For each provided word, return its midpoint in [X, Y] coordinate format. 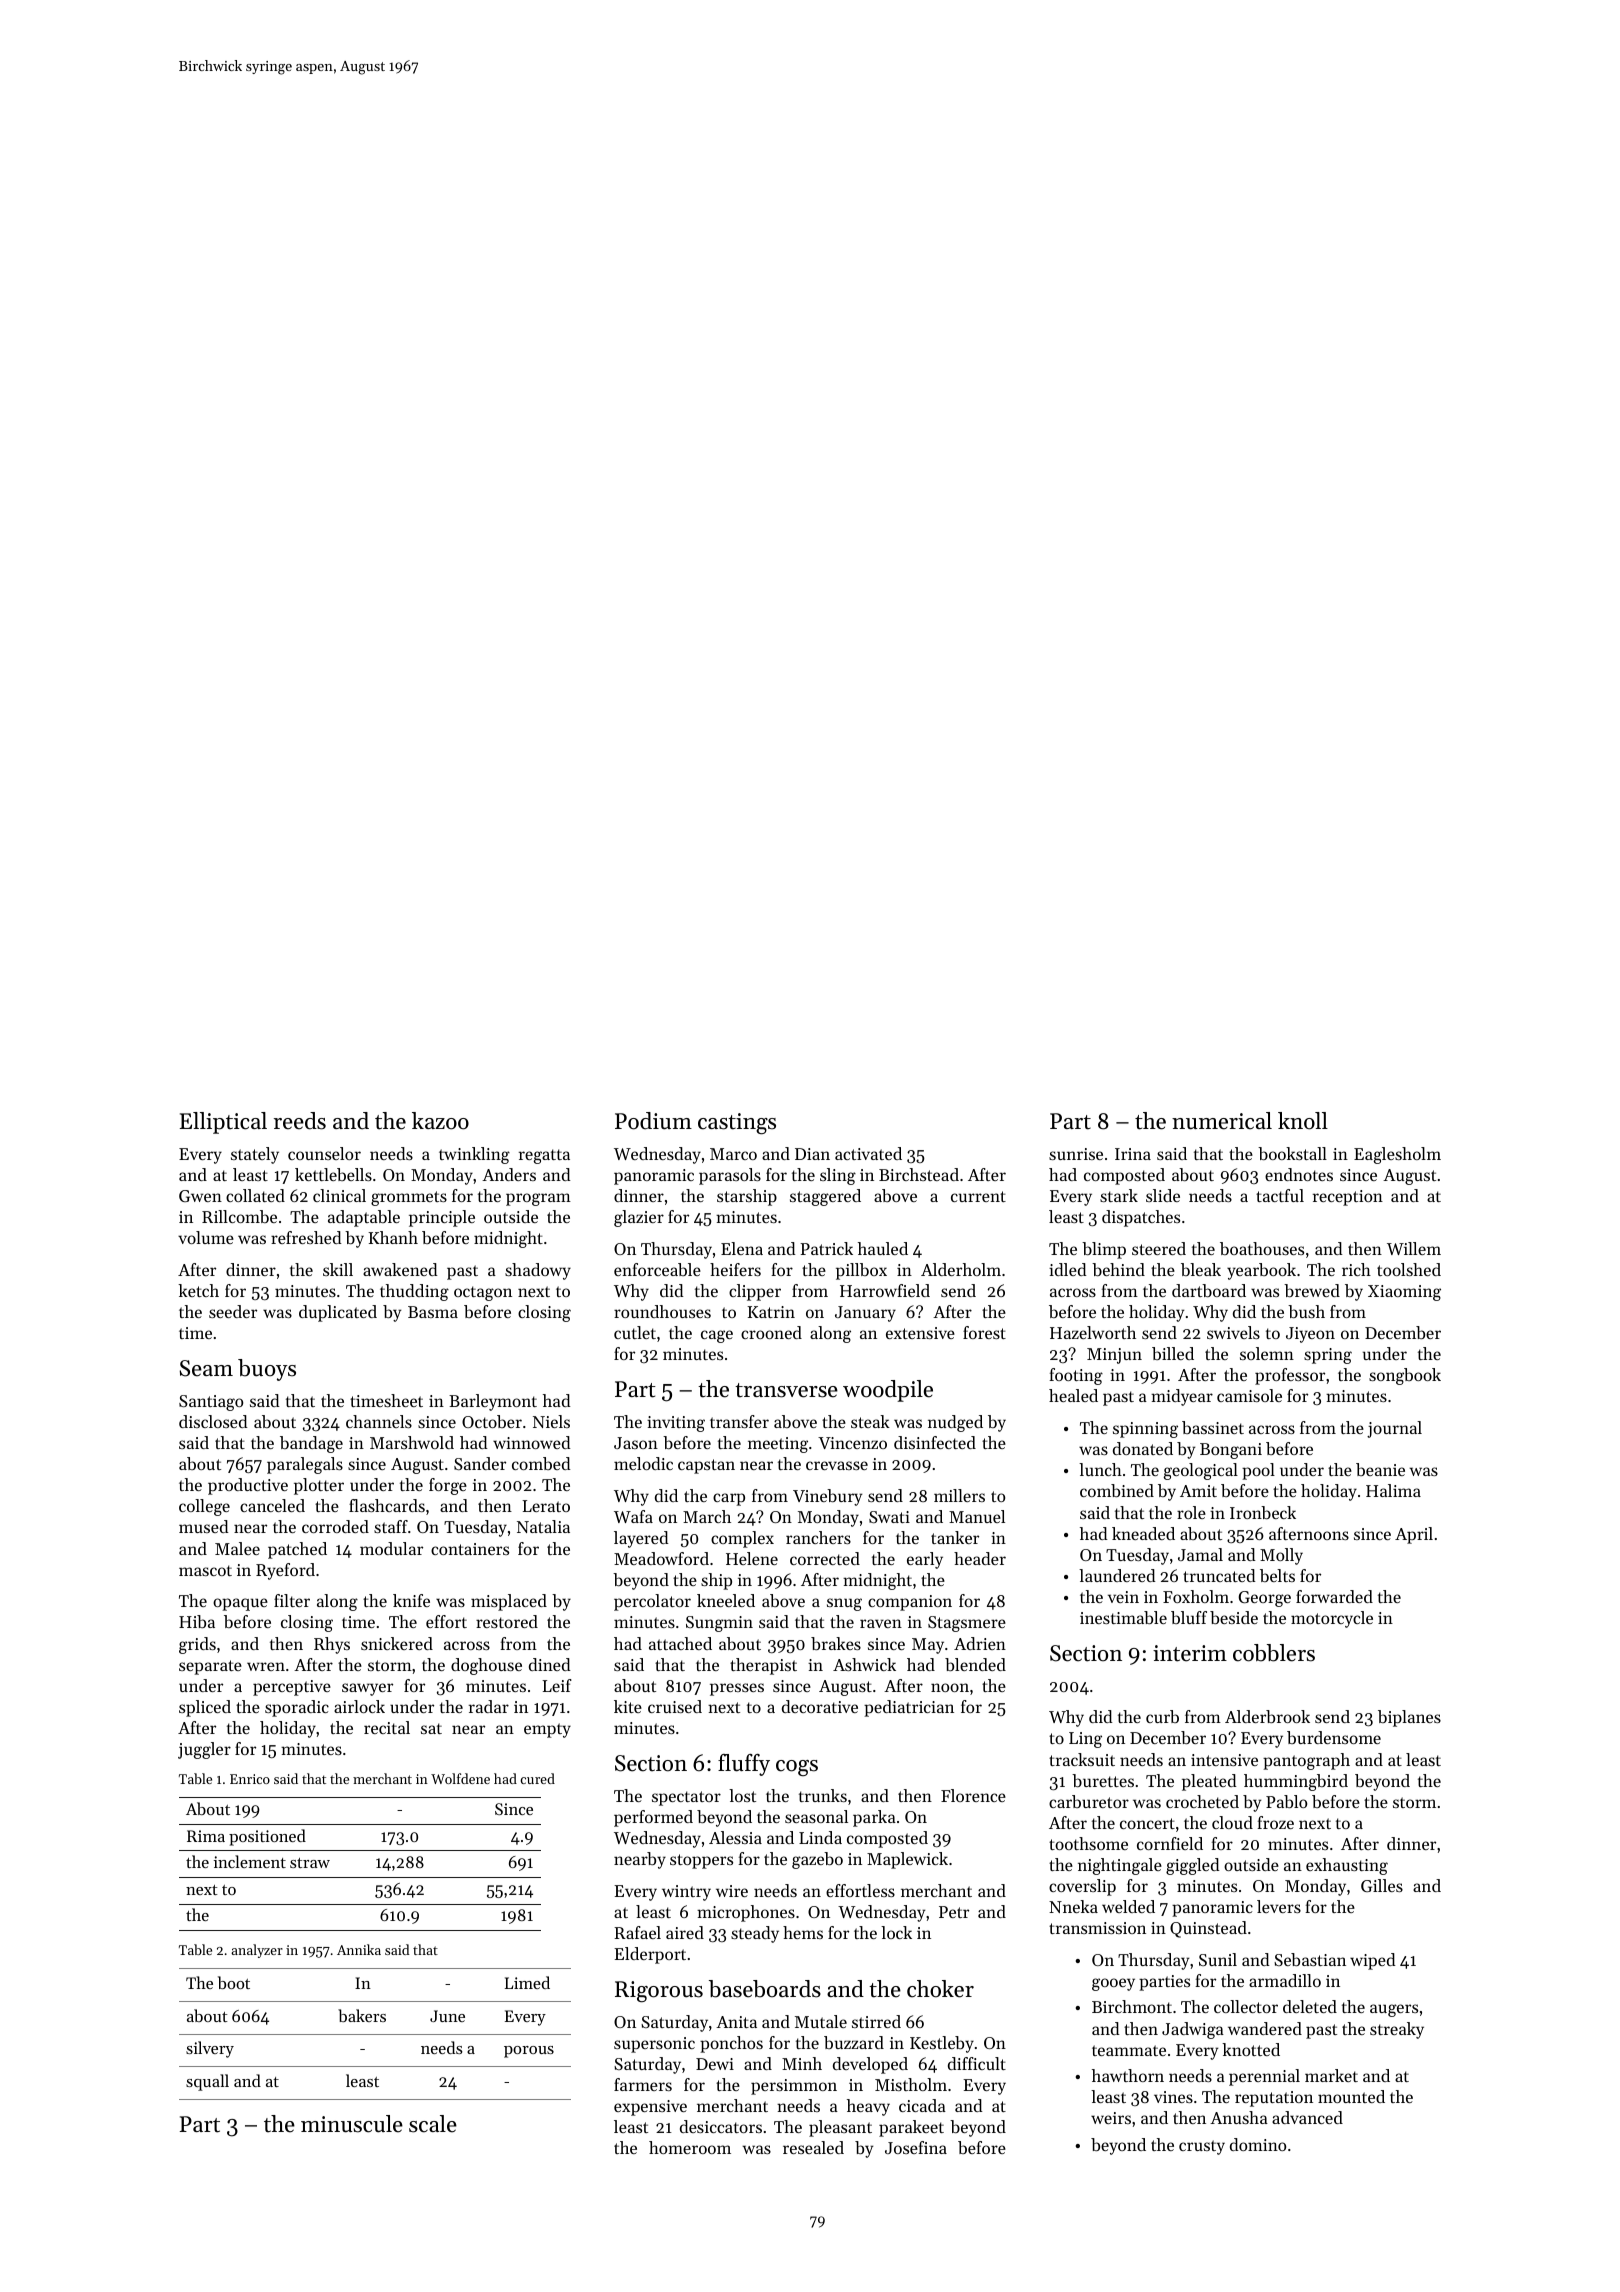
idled [1068, 1269]
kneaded [1143, 1533]
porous [529, 2052]
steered [1159, 1248]
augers [1394, 2010]
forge [448, 1486]
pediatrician [909, 1708]
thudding [414, 1292]
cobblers [1274, 1653]
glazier [639, 1218]
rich [1356, 1269]
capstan [706, 1466]
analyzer [257, 1951]
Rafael [637, 1932]
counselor [324, 1153]
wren [266, 1666]
